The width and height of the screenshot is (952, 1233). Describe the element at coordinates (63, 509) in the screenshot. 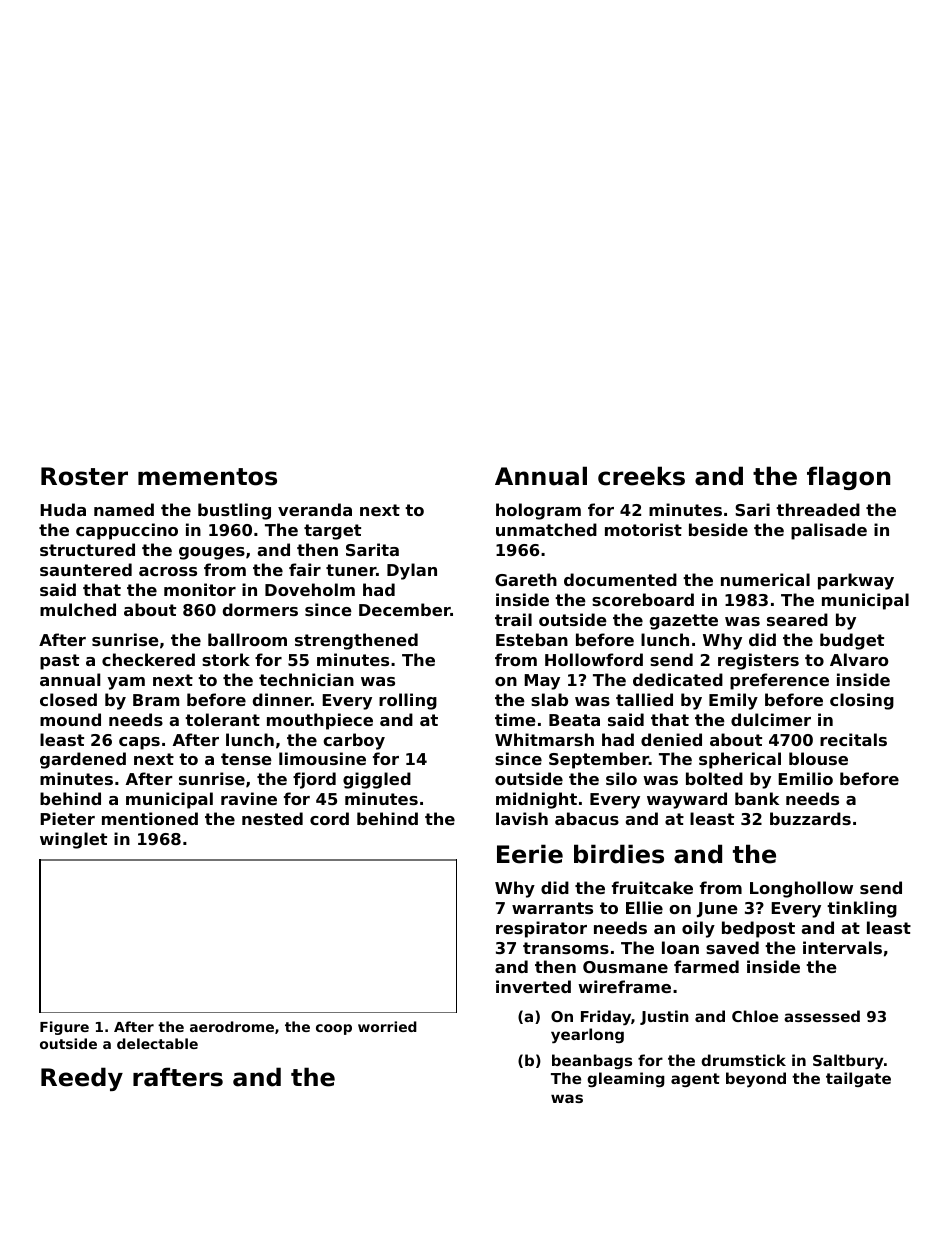

I see `Huda` at that location.
